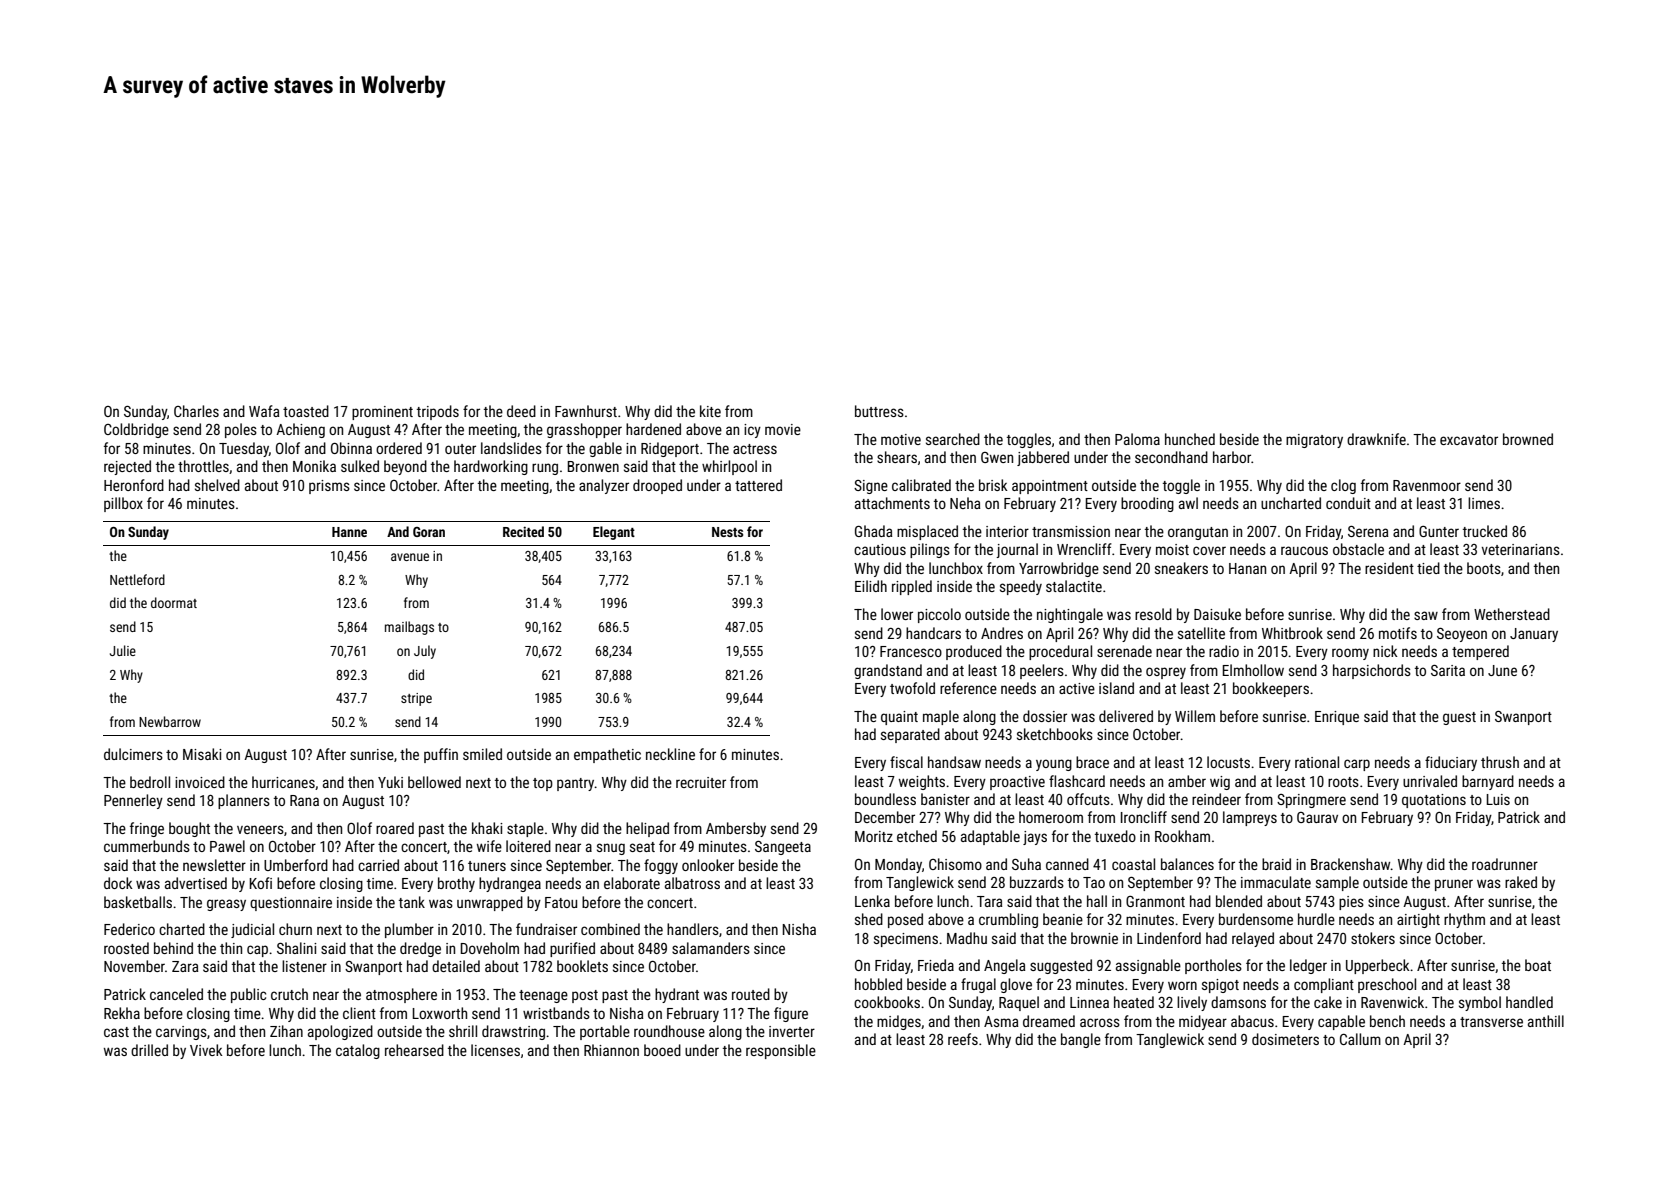 This document has width=1673, height=1183. What do you see at coordinates (1343, 782) in the document?
I see `roots` at bounding box center [1343, 782].
